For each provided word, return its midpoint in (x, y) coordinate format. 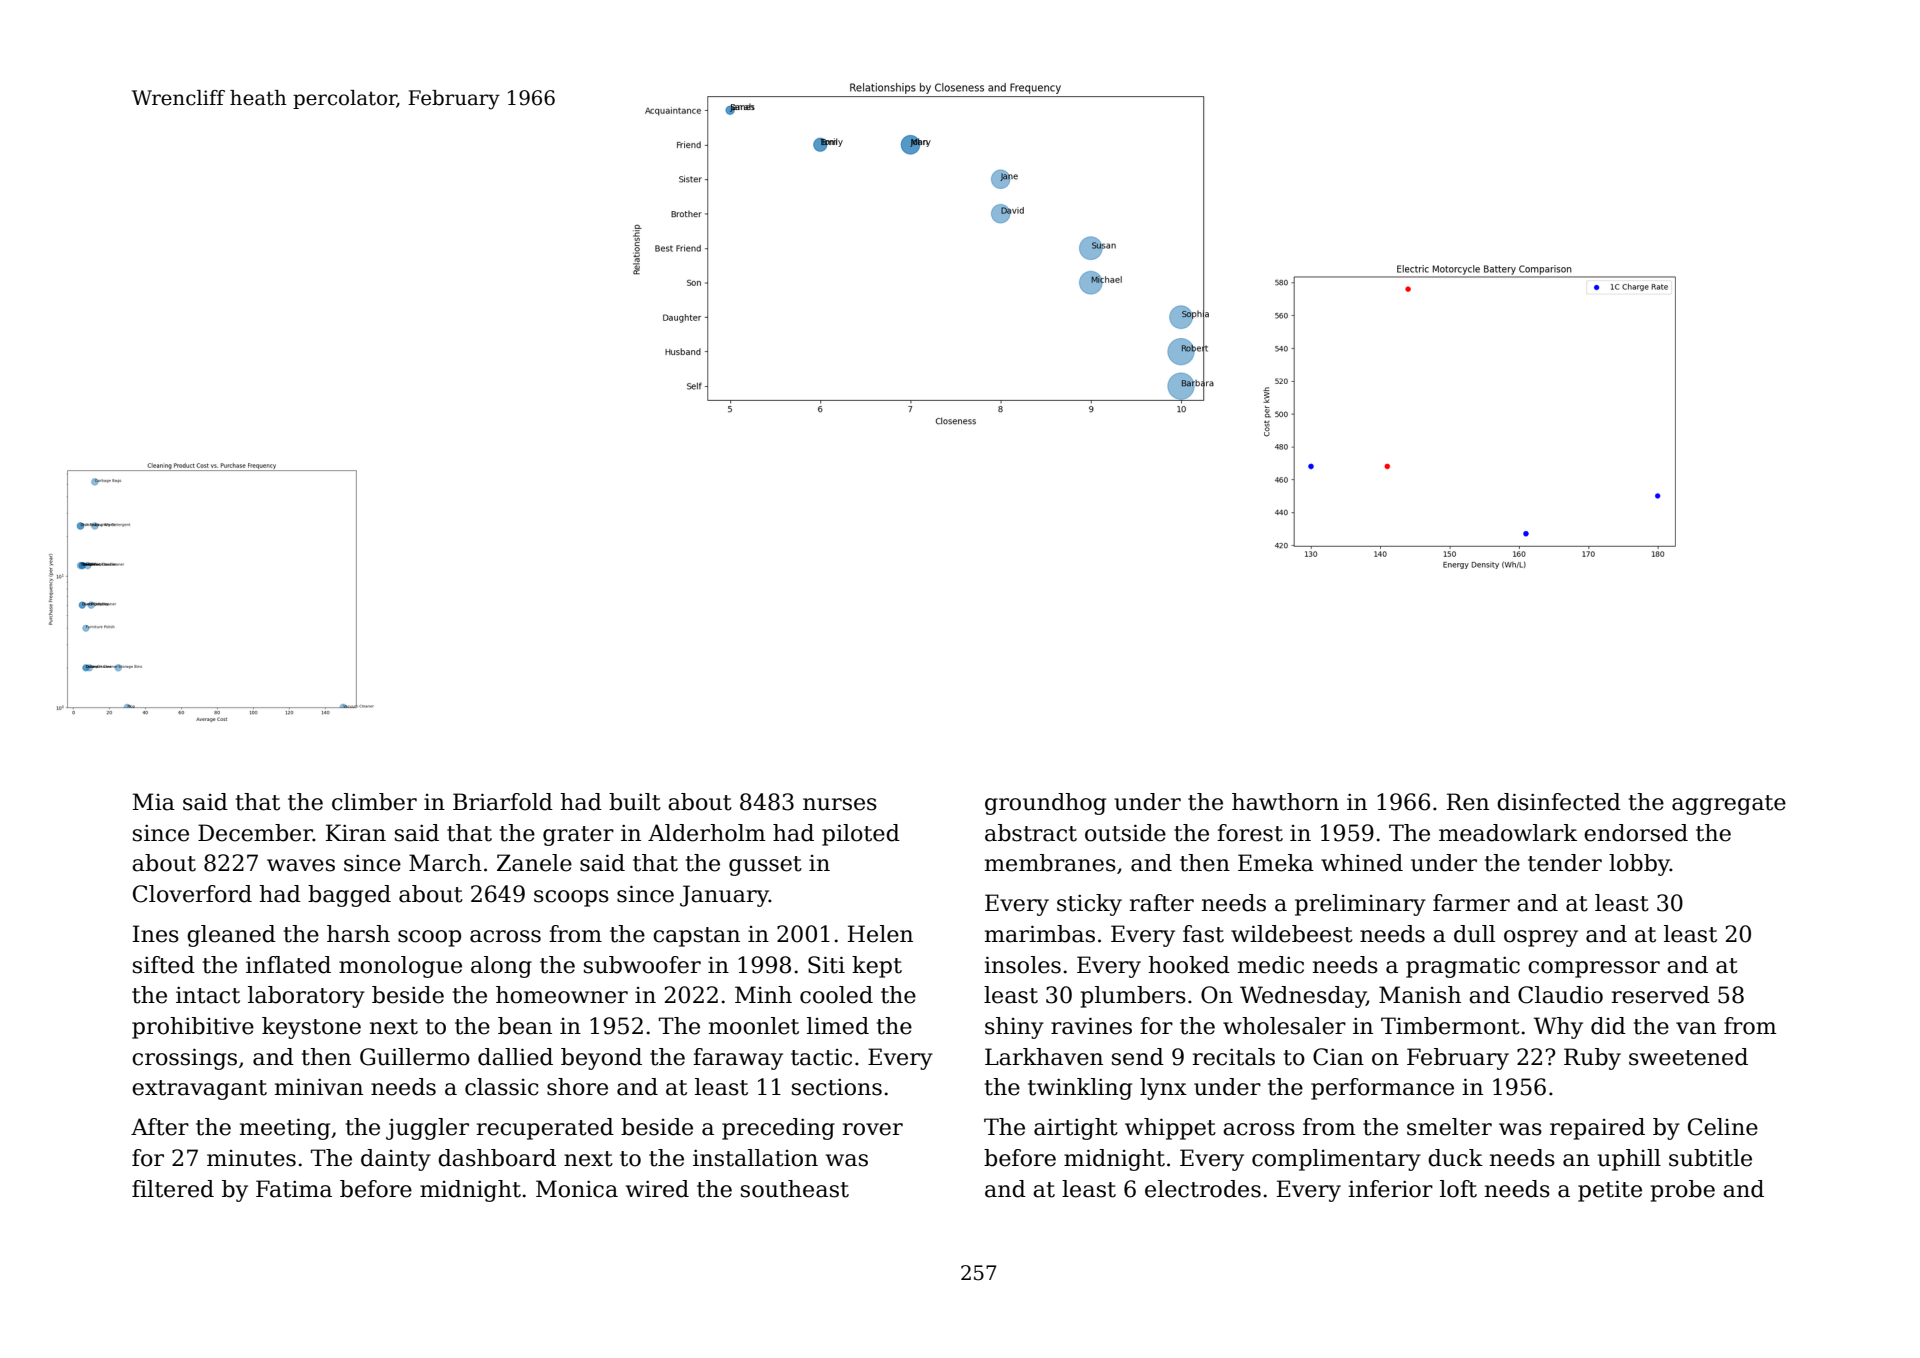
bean (525, 1026)
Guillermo (415, 1057)
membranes (1050, 863)
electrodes (1203, 1189)
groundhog (1045, 804)
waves (301, 865)
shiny (1014, 1028)
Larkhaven (1044, 1057)
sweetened (1688, 1057)
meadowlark (1508, 833)
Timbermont (1450, 1026)
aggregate (1729, 805)
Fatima (294, 1189)
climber (374, 802)
